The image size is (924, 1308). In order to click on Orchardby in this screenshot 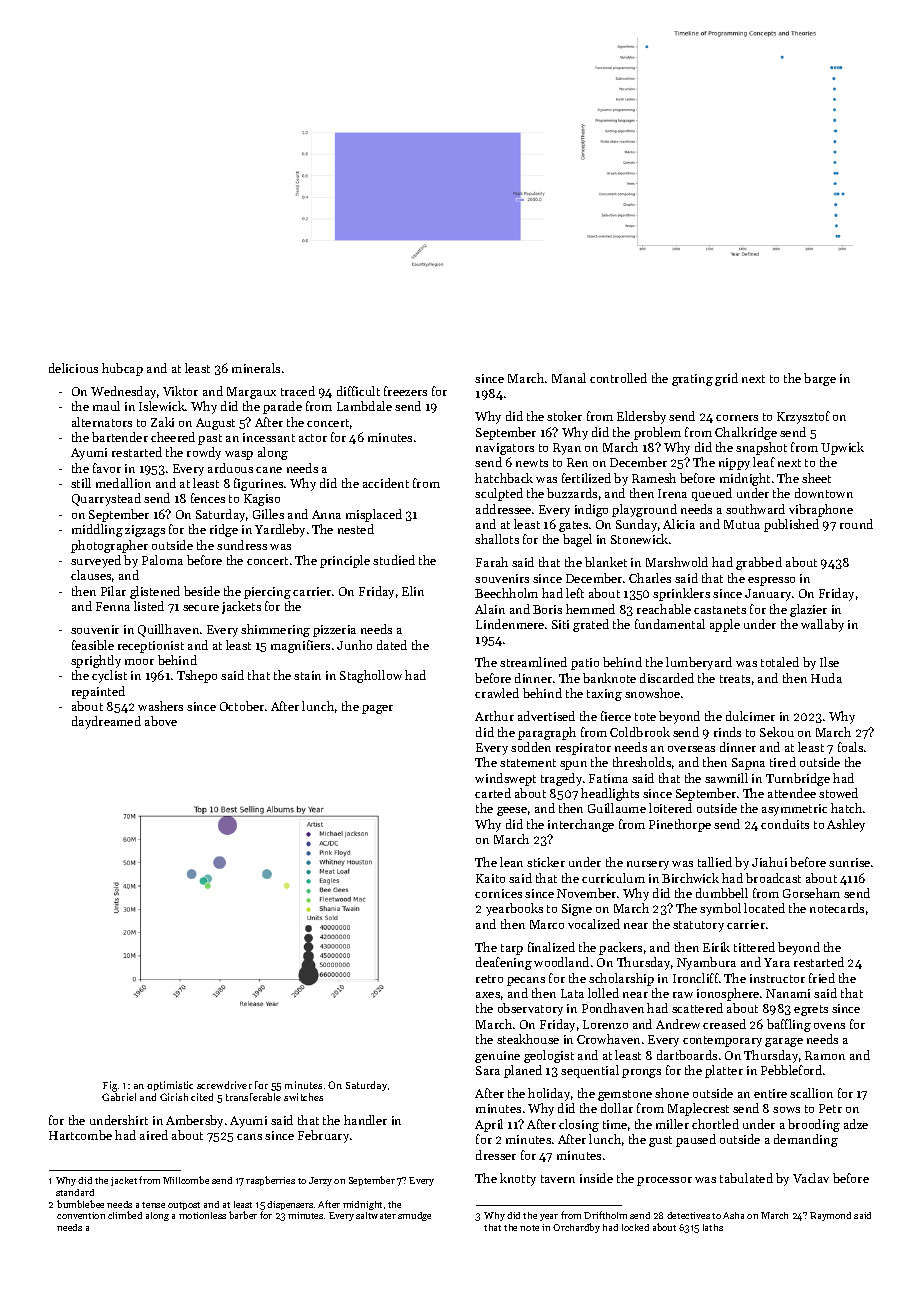, I will do `click(576, 1228)`.
